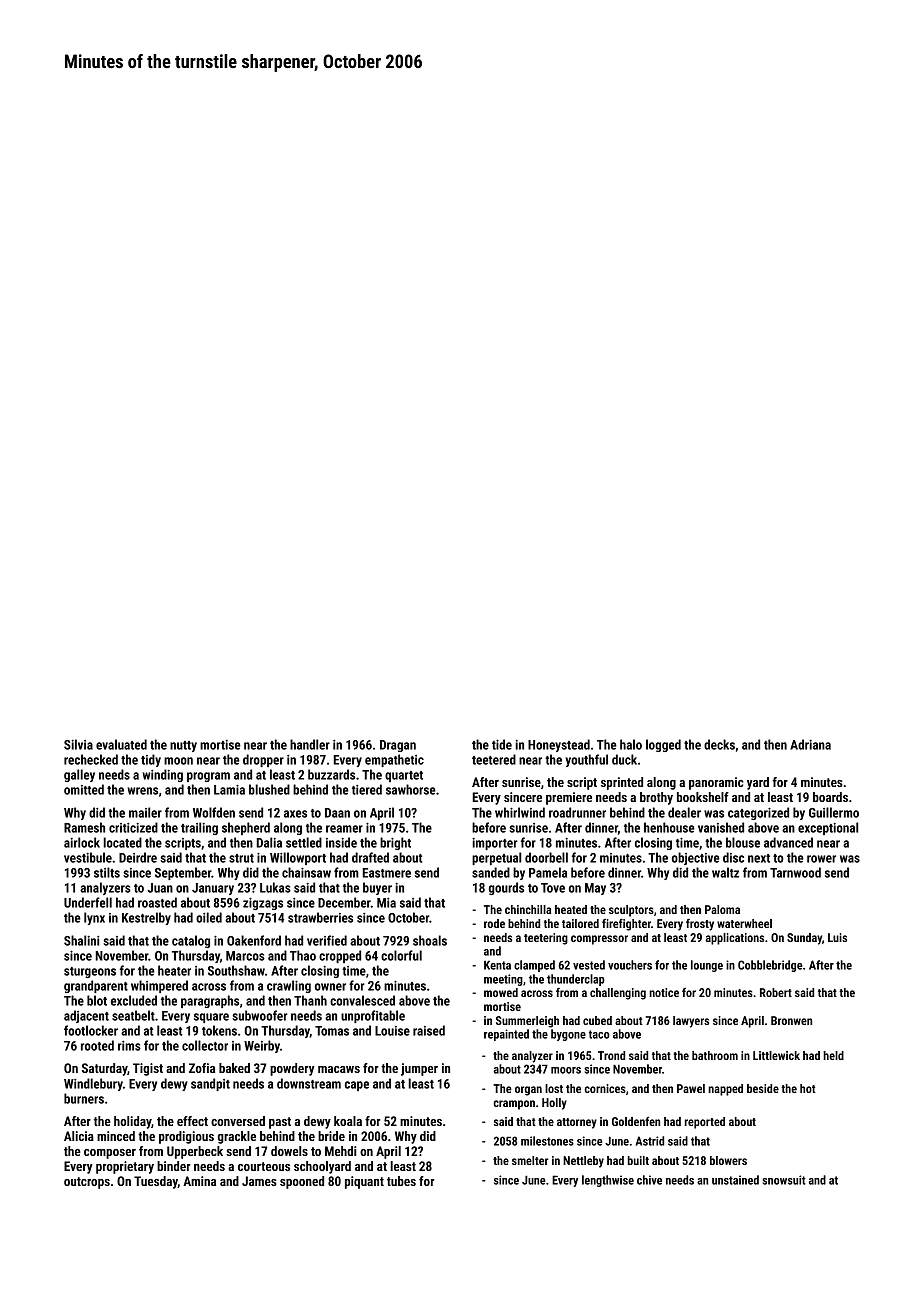  I want to click on applications, so click(735, 939).
